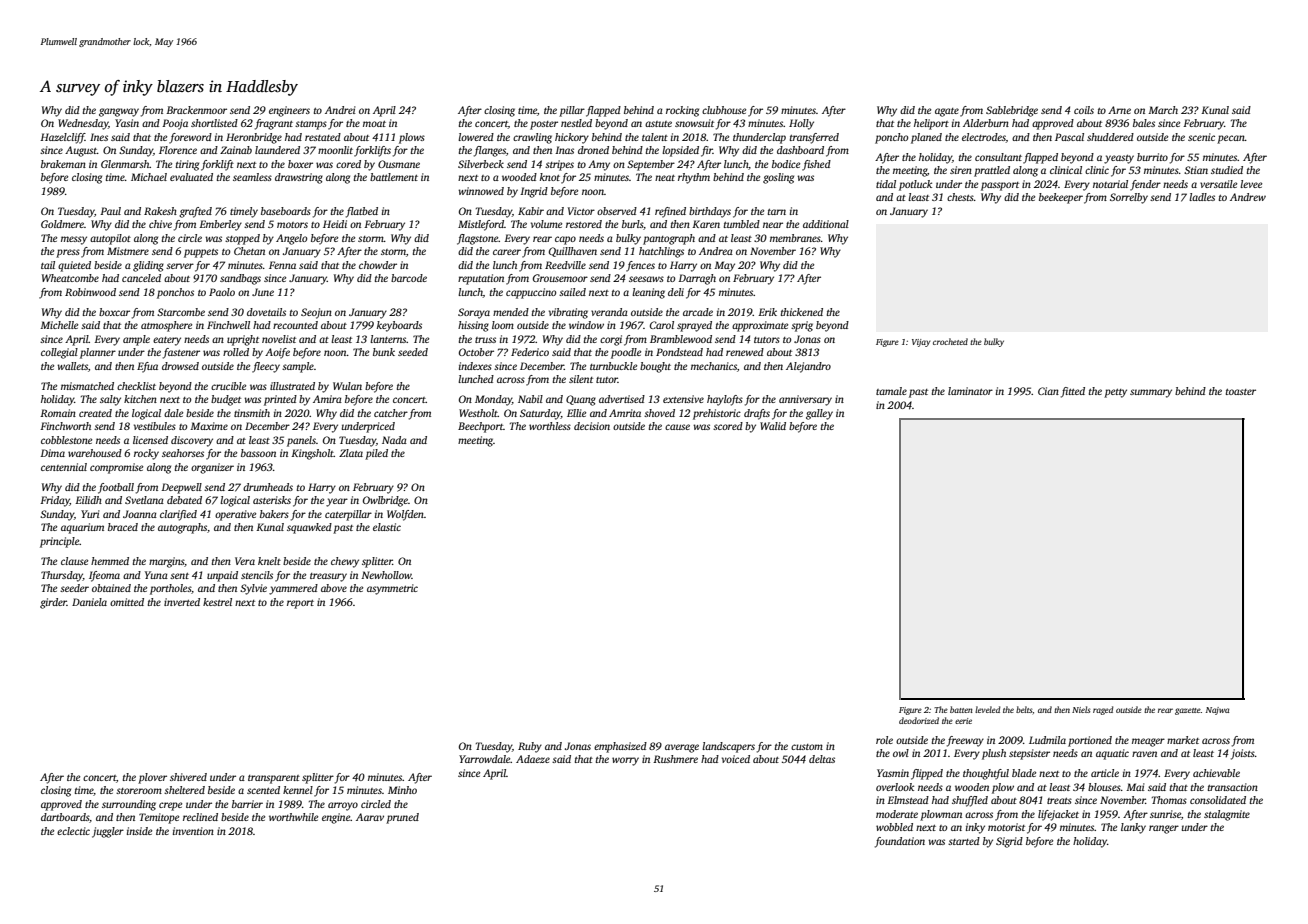 The height and width of the page is (924, 1308). I want to click on mechanics, so click(714, 366).
